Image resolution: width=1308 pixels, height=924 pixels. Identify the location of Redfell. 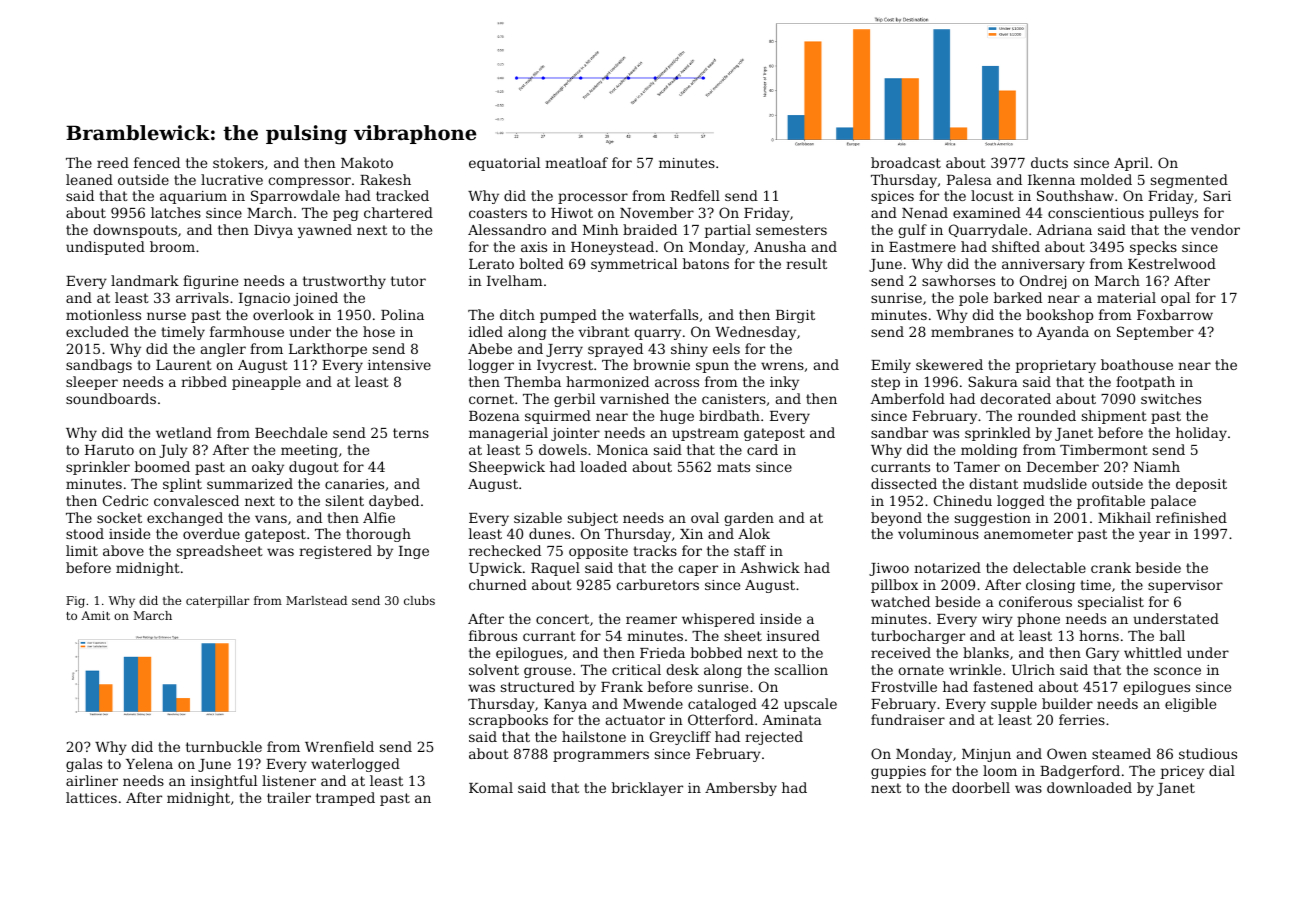
(695, 195).
